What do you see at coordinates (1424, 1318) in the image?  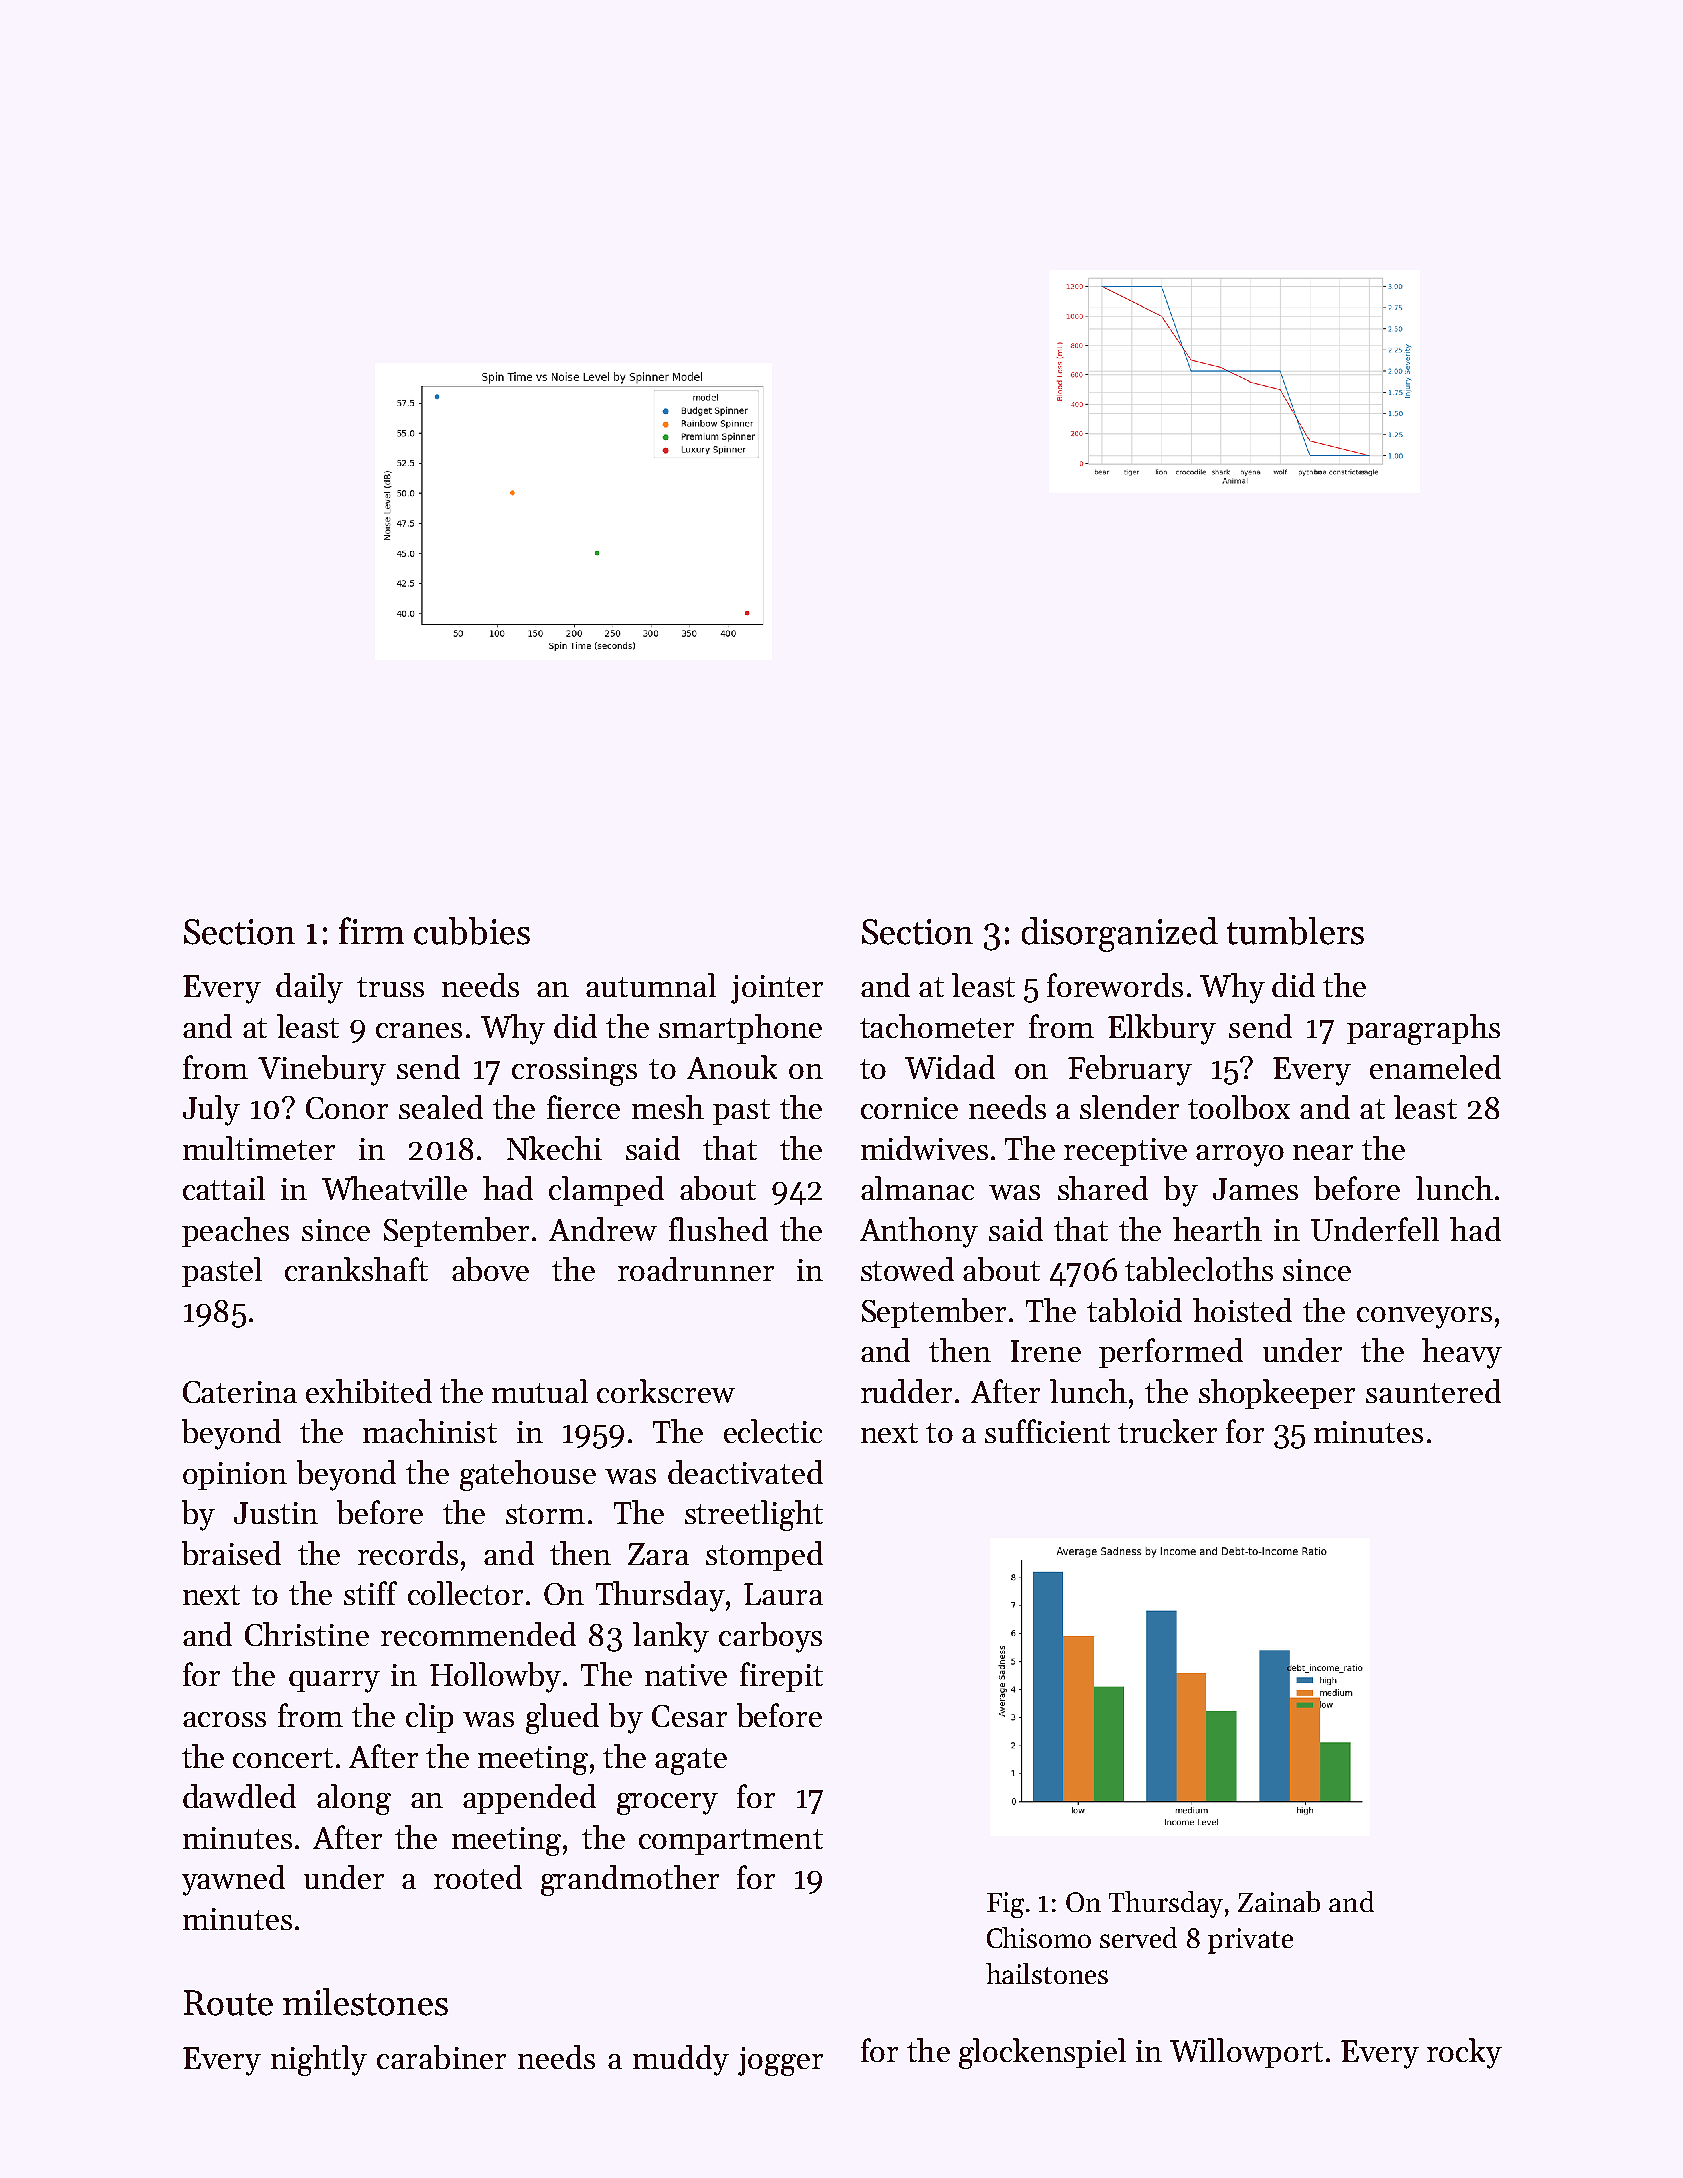 I see `conveyors` at bounding box center [1424, 1318].
